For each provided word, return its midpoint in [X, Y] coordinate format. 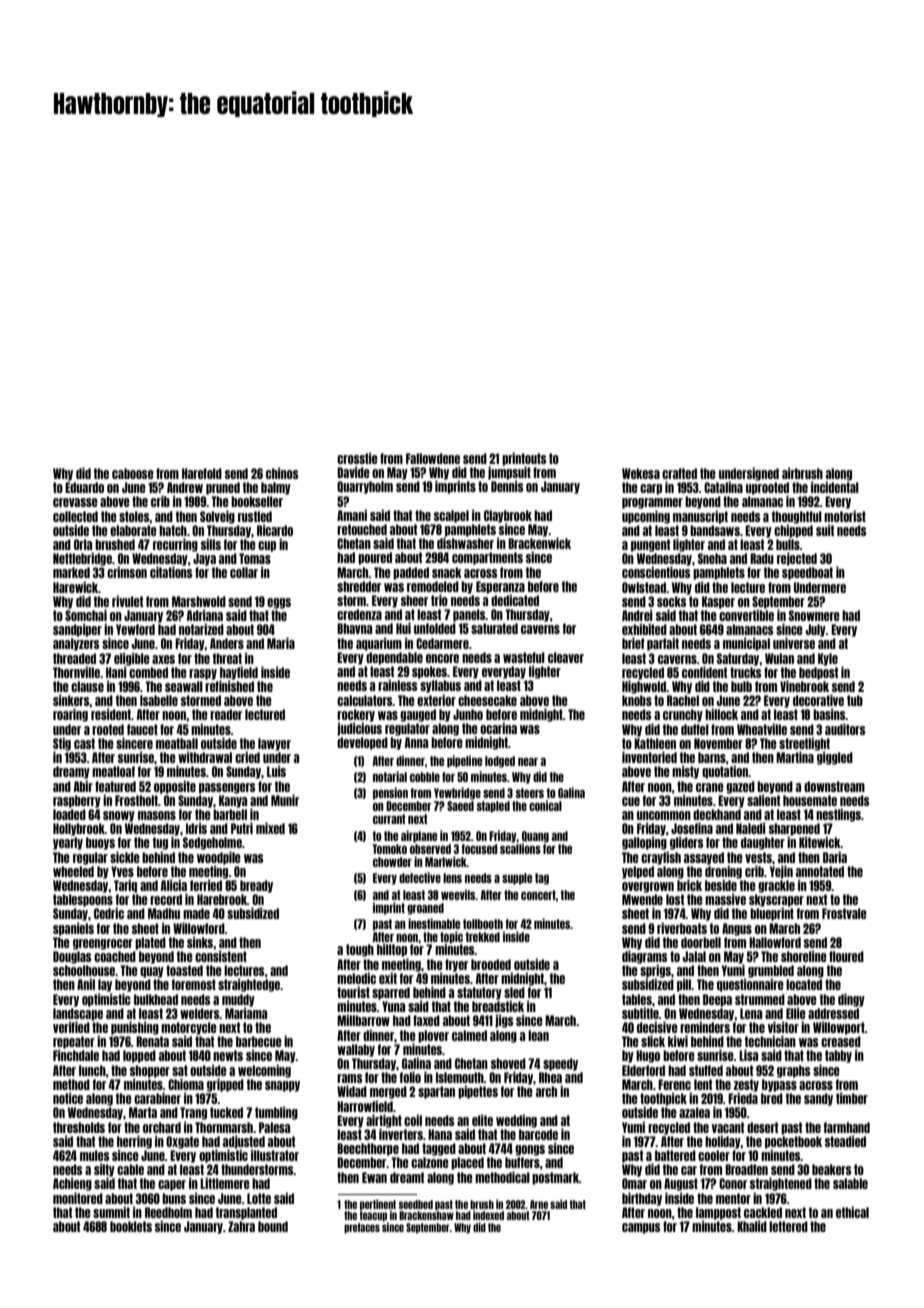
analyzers [76, 644]
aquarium [379, 644]
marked [71, 572]
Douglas [72, 957]
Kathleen [655, 743]
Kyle [828, 659]
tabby [838, 1056]
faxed [426, 1020]
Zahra [241, 1226]
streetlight [804, 744]
